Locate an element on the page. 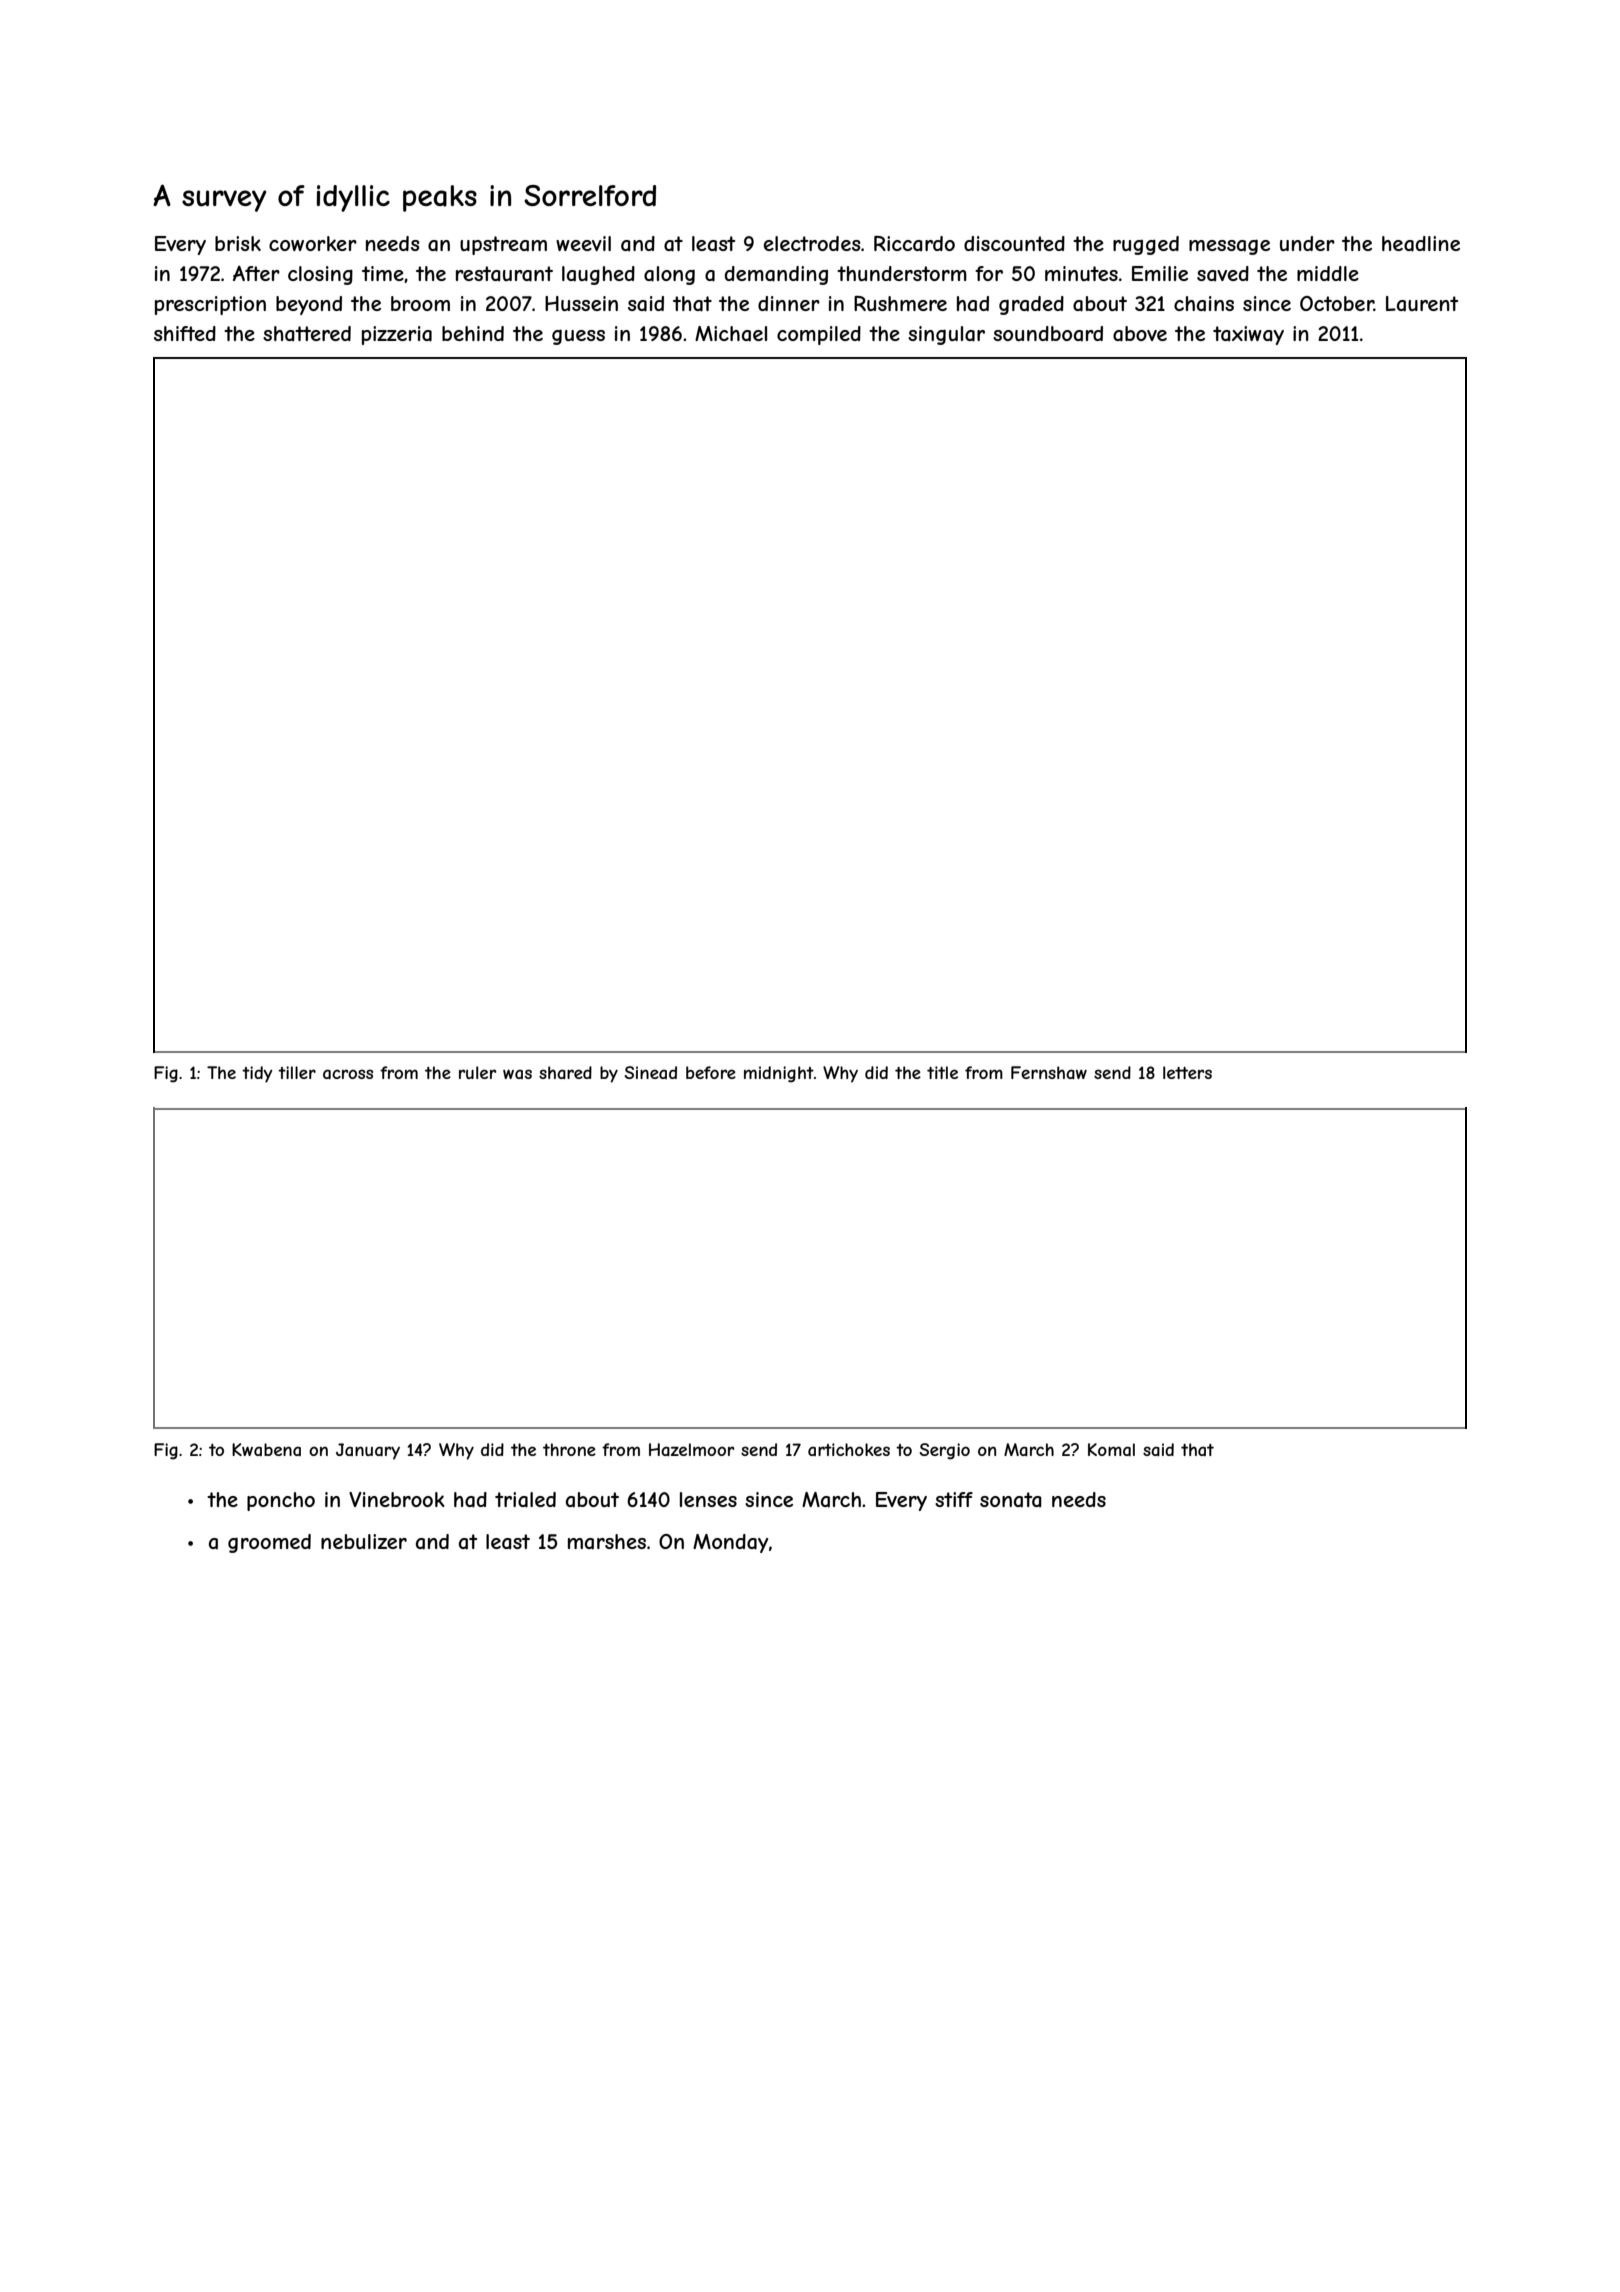 The image size is (1620, 2292). along is located at coordinates (669, 275).
